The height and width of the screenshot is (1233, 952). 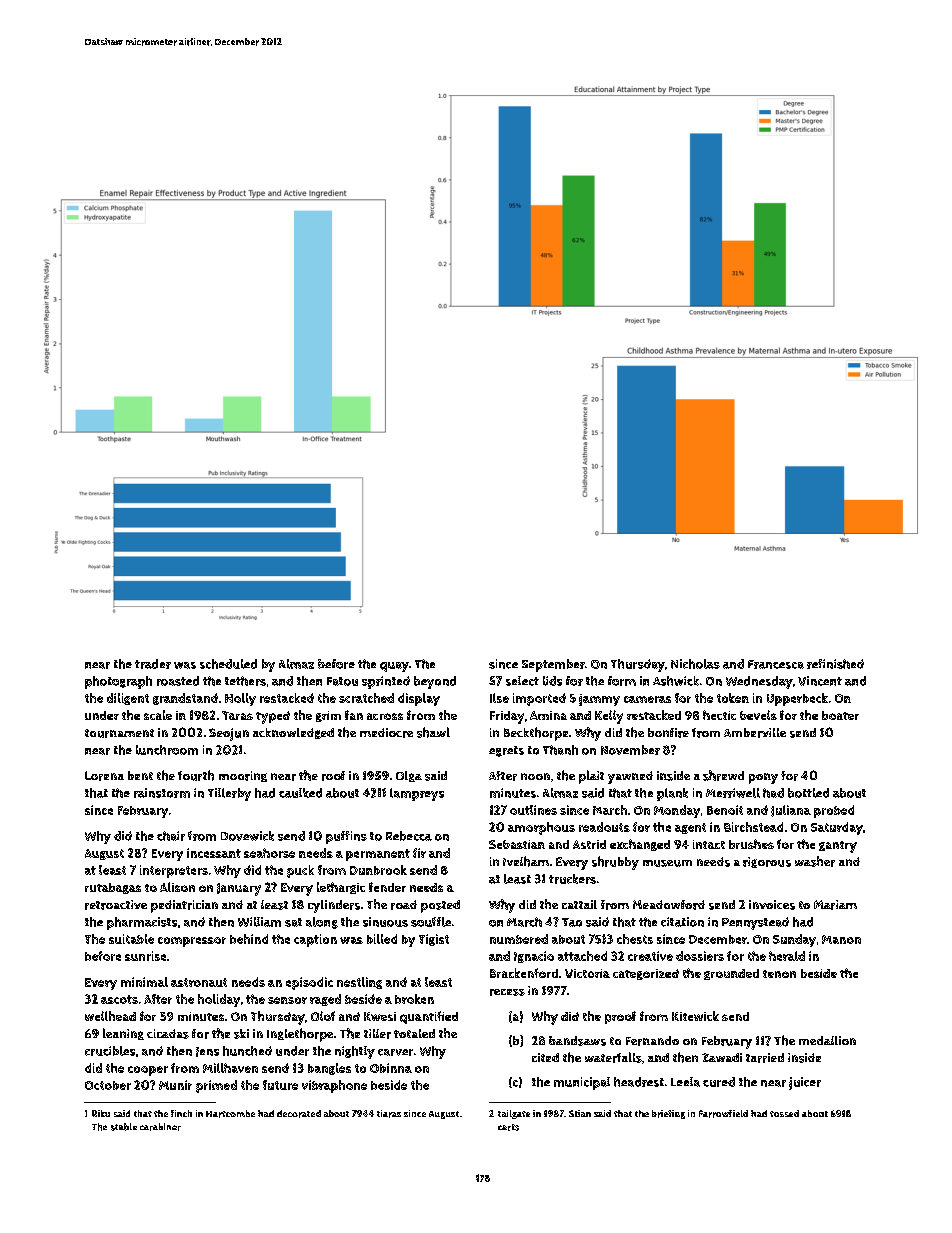 What do you see at coordinates (548, 715) in the screenshot?
I see `Amina` at bounding box center [548, 715].
